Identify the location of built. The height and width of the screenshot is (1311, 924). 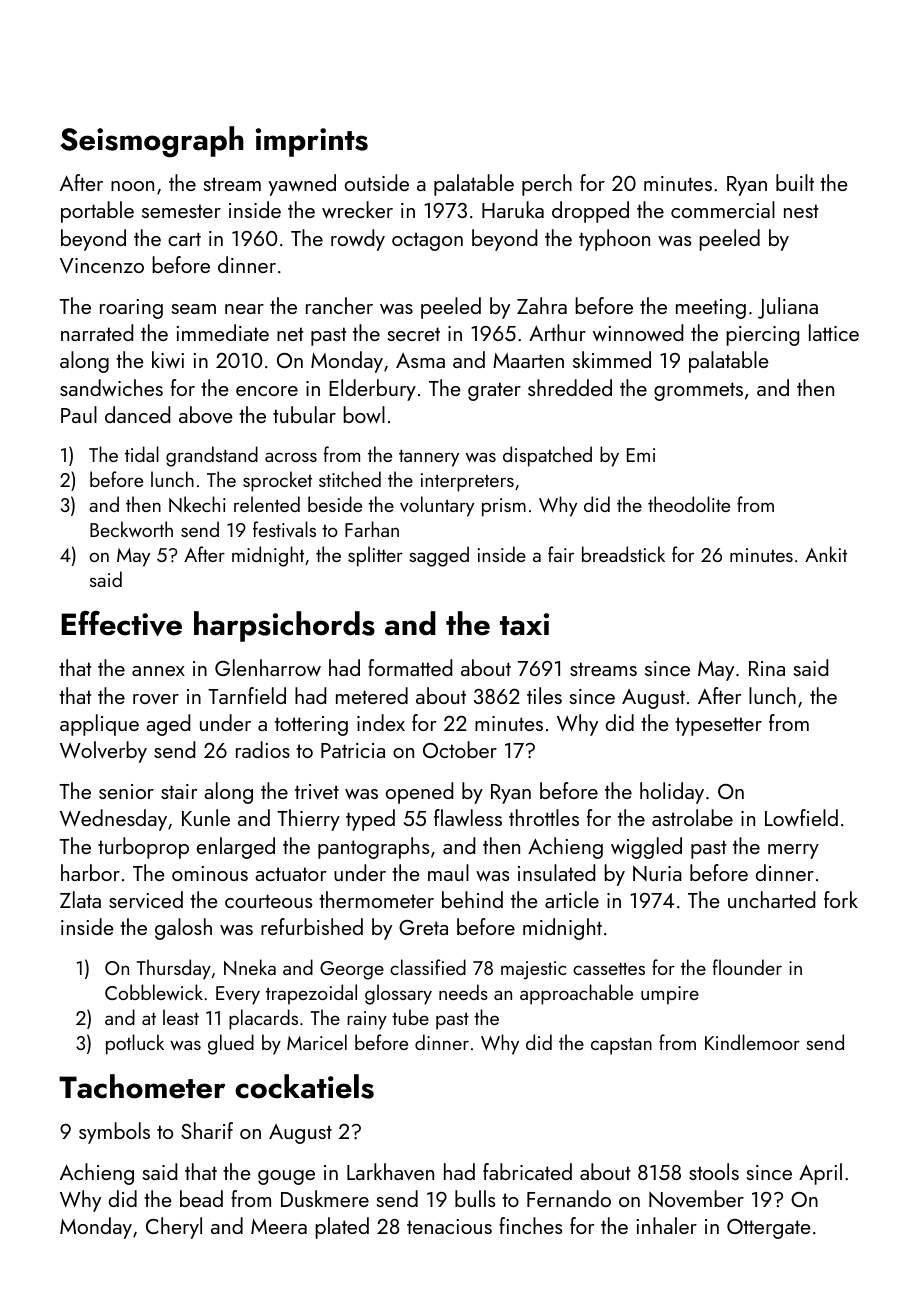
(795, 182).
